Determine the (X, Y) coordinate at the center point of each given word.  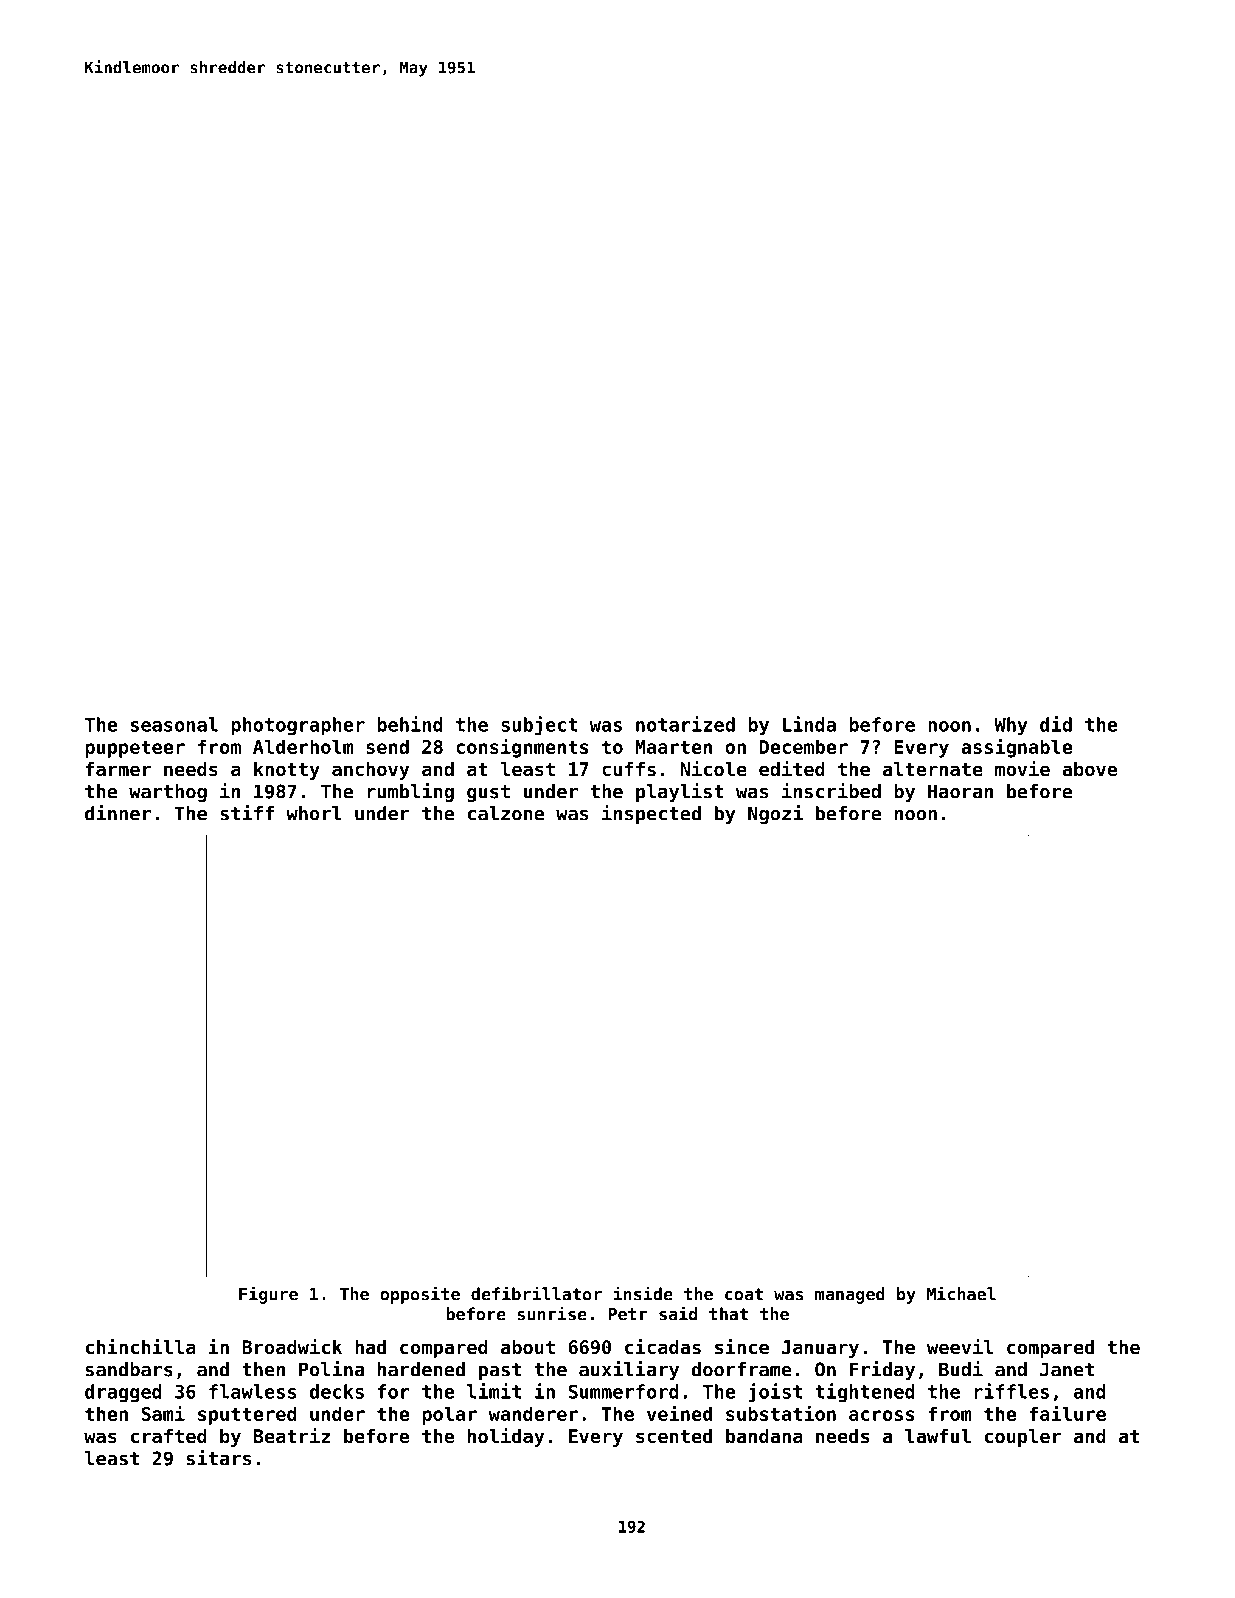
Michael (961, 1293)
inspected (651, 814)
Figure (268, 1295)
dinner (118, 813)
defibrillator (536, 1293)
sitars (219, 1458)
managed (850, 1295)
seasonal (174, 724)
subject (539, 726)
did (1056, 724)
